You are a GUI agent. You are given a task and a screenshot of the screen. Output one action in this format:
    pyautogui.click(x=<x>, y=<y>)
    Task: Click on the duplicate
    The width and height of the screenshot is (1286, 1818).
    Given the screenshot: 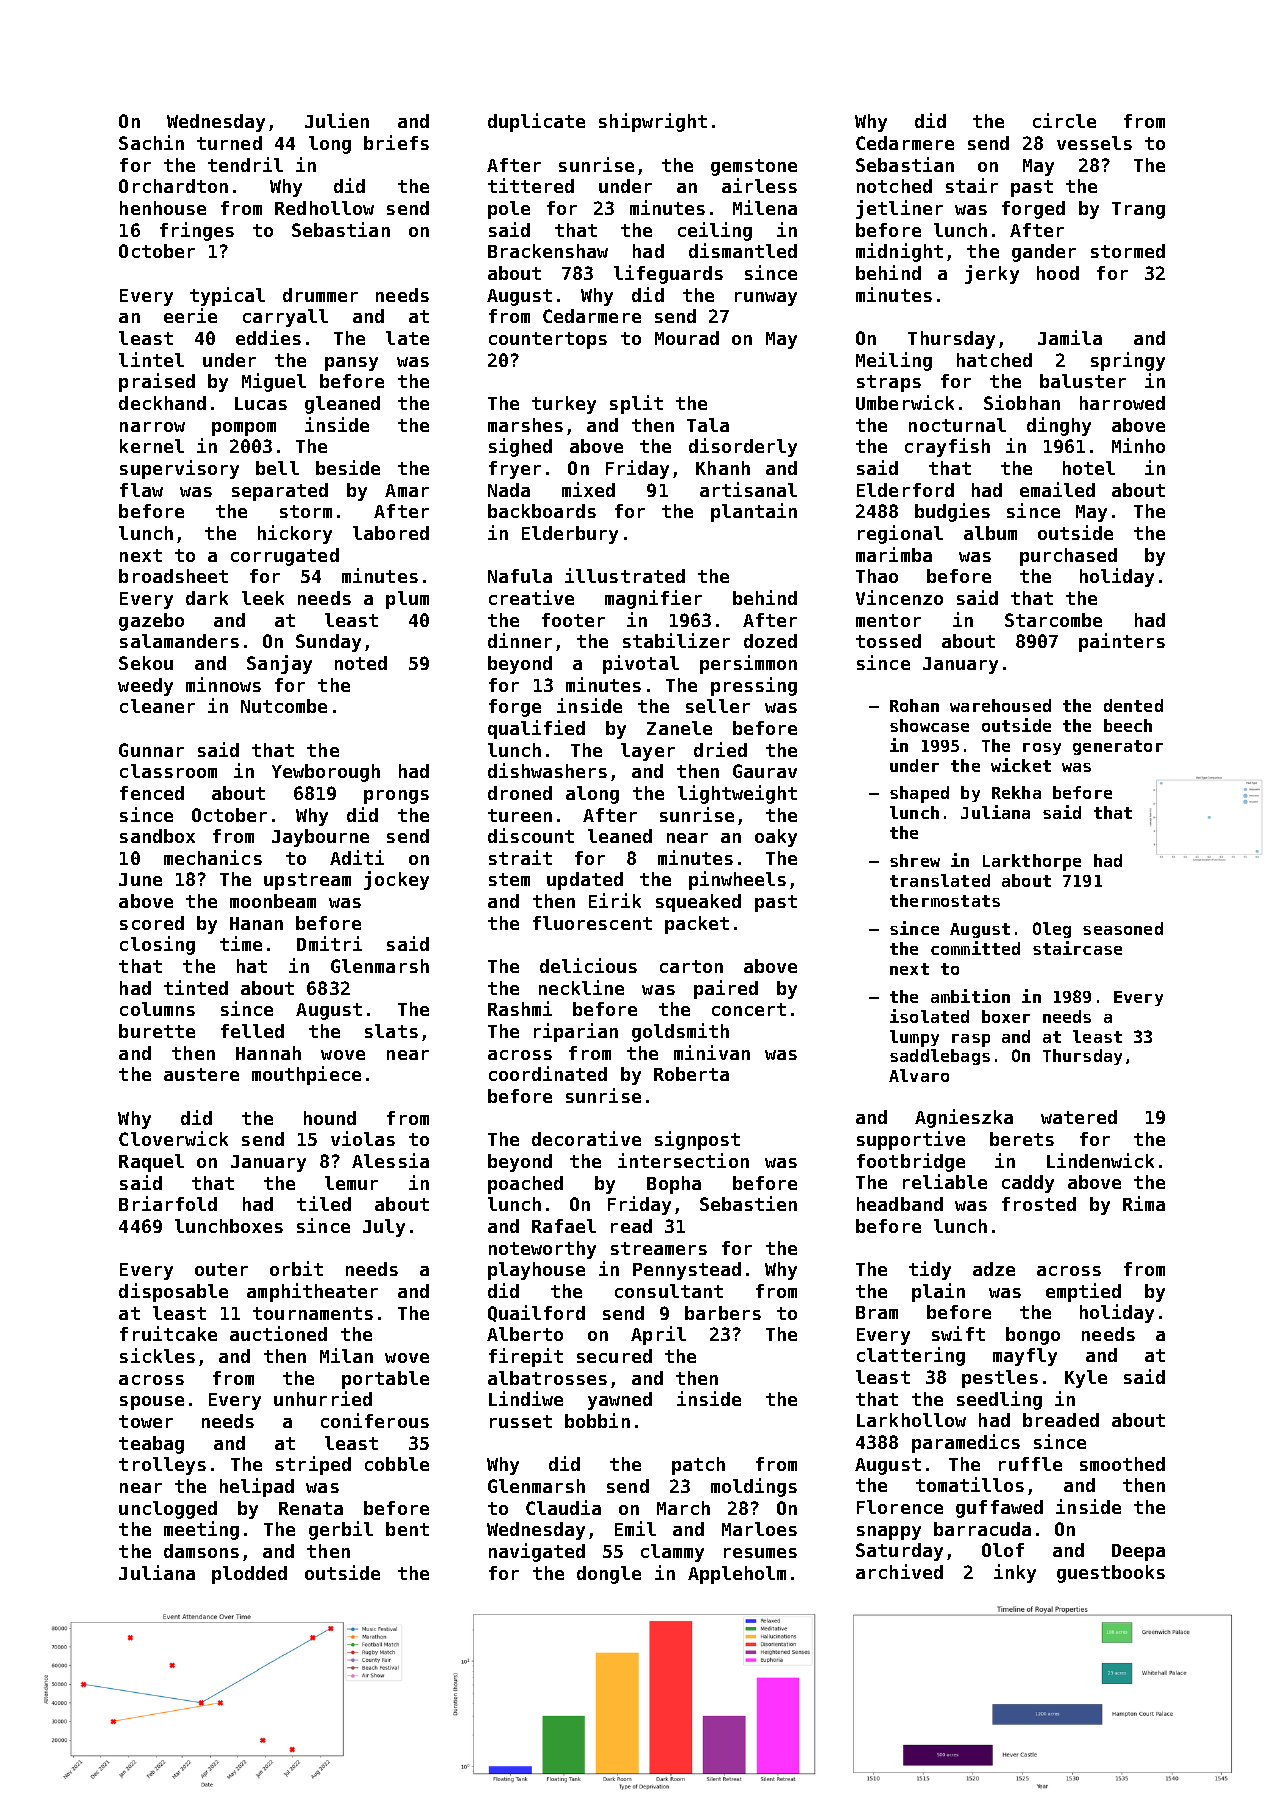 What is the action you would take?
    pyautogui.click(x=536, y=122)
